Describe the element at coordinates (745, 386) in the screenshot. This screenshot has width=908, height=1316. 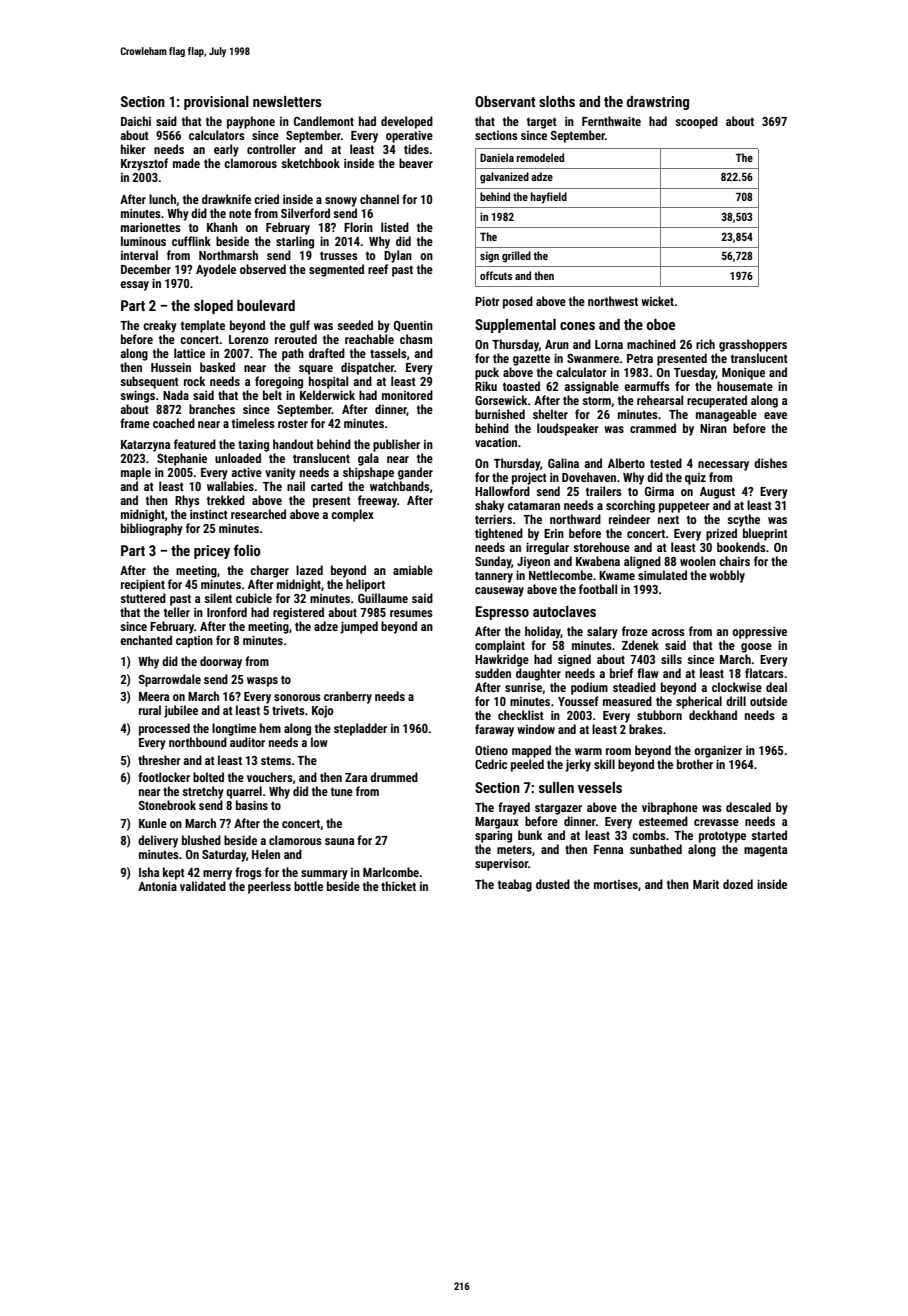
I see `housemate` at that location.
